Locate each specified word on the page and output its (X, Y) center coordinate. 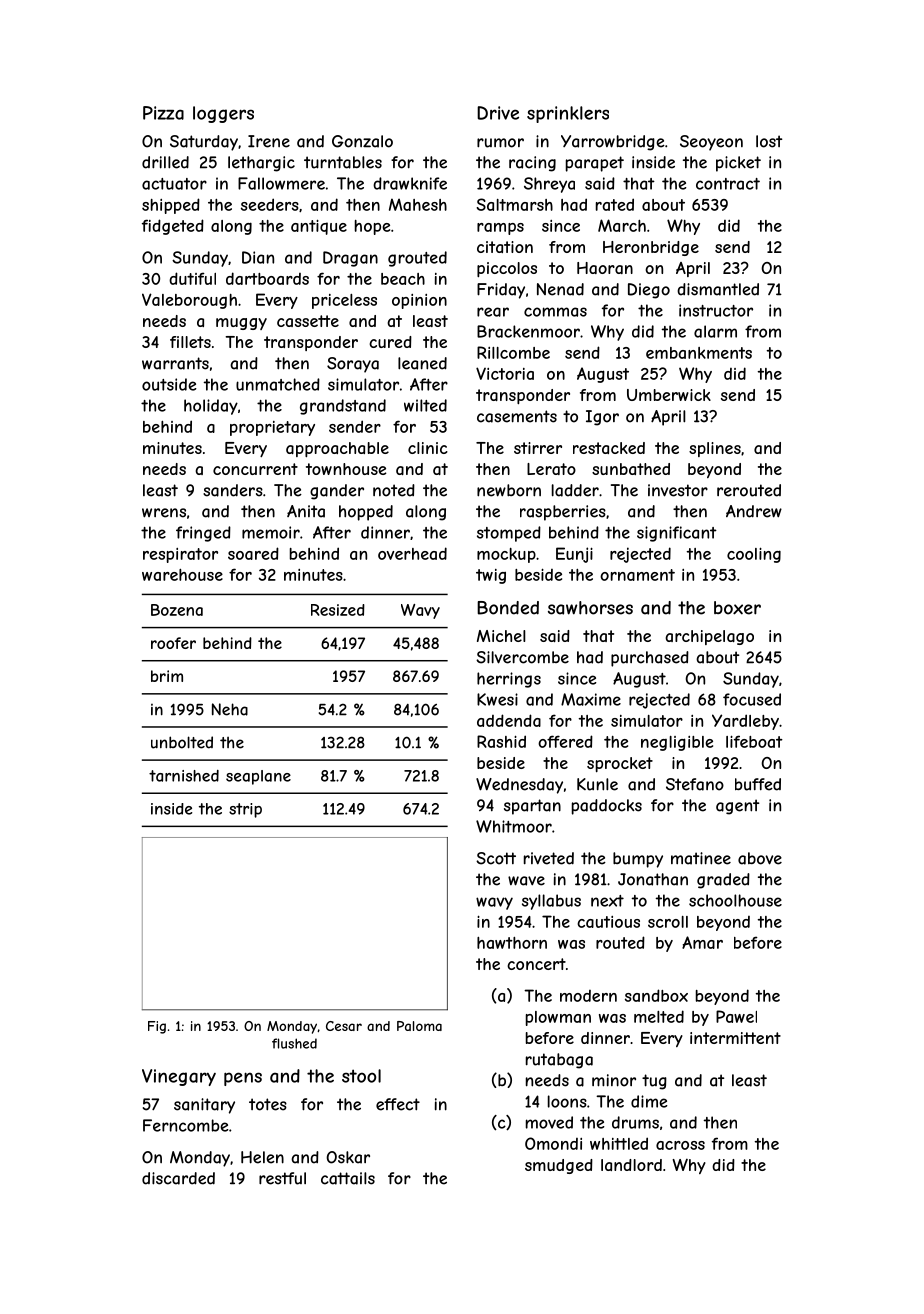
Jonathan (653, 879)
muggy (241, 324)
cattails (348, 1178)
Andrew (754, 511)
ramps (500, 229)
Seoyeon (711, 143)
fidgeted (173, 227)
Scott (496, 858)
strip (245, 810)
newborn (509, 490)
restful (282, 1178)
